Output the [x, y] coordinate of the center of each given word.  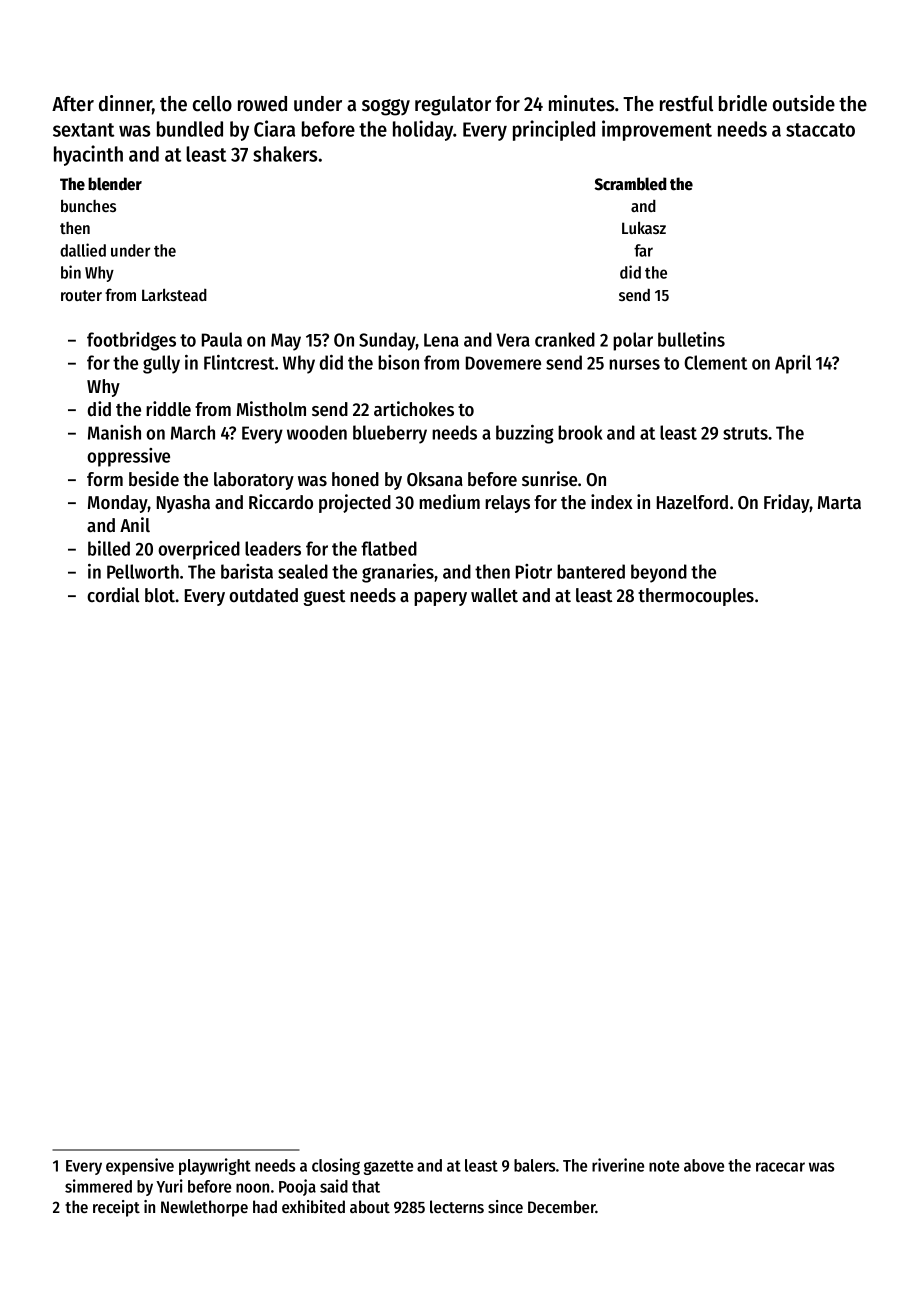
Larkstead [174, 294]
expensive [140, 1166]
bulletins [691, 339]
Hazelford [692, 502]
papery [440, 599]
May [286, 342]
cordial [113, 594]
